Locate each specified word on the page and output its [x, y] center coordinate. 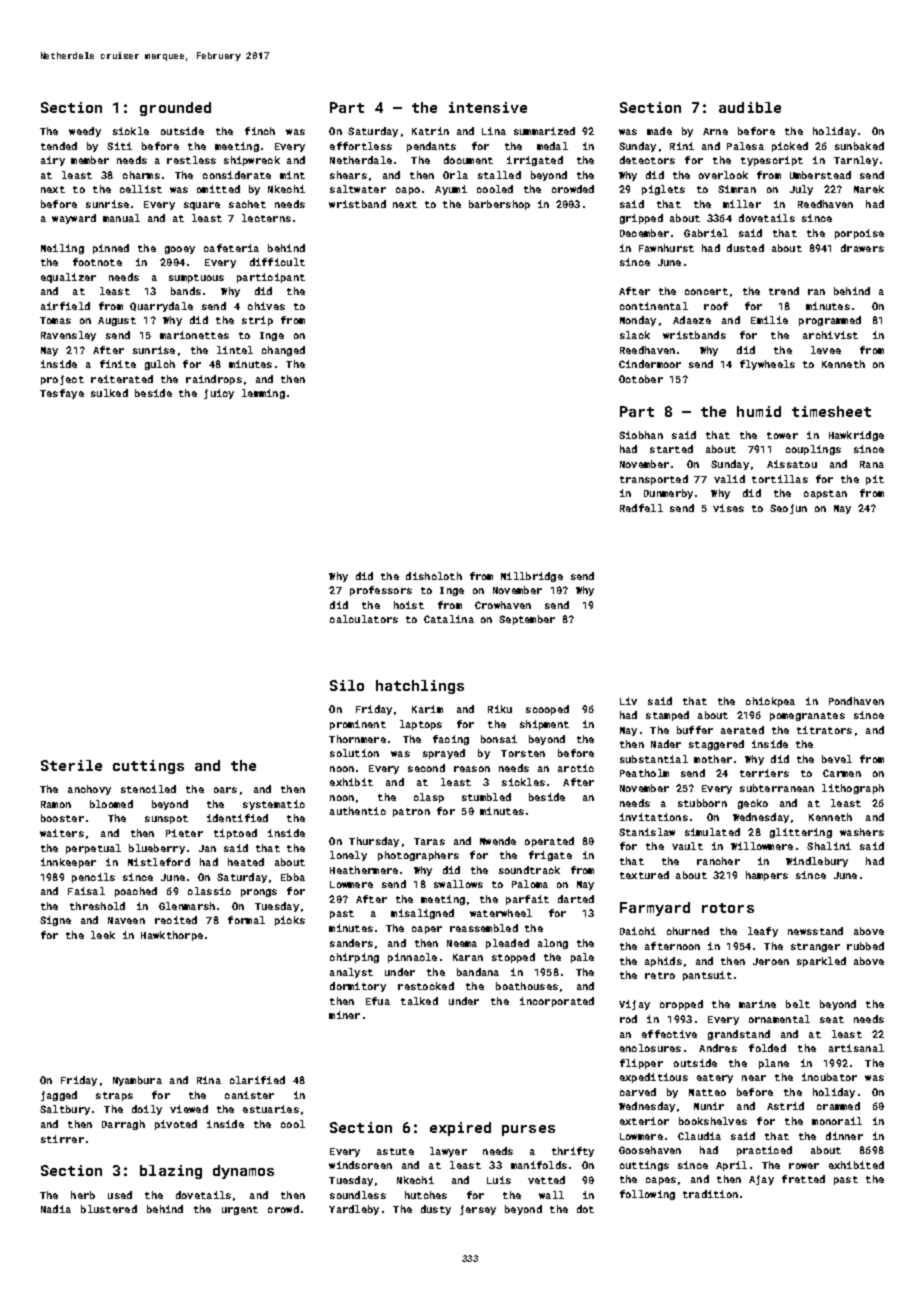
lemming [263, 394]
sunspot [166, 819]
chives [266, 306]
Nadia [56, 1209]
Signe [55, 921]
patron [411, 812]
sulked [109, 393]
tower [782, 435]
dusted [745, 248]
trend [784, 291]
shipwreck [252, 161]
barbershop [499, 205]
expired [460, 1129]
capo [408, 191]
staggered [716, 745]
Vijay [634, 1005]
